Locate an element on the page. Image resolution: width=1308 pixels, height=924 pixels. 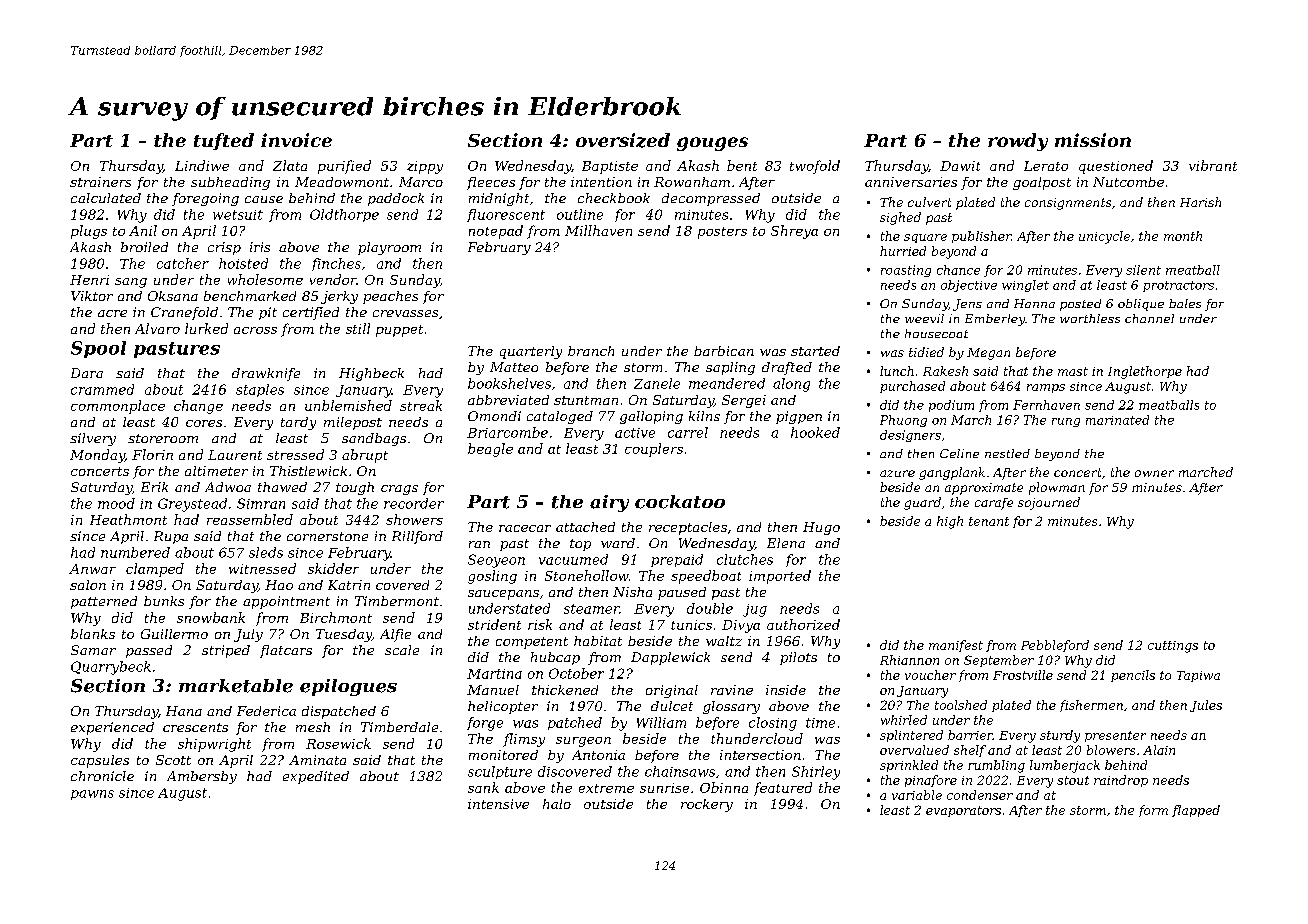
kilns is located at coordinates (704, 416).
